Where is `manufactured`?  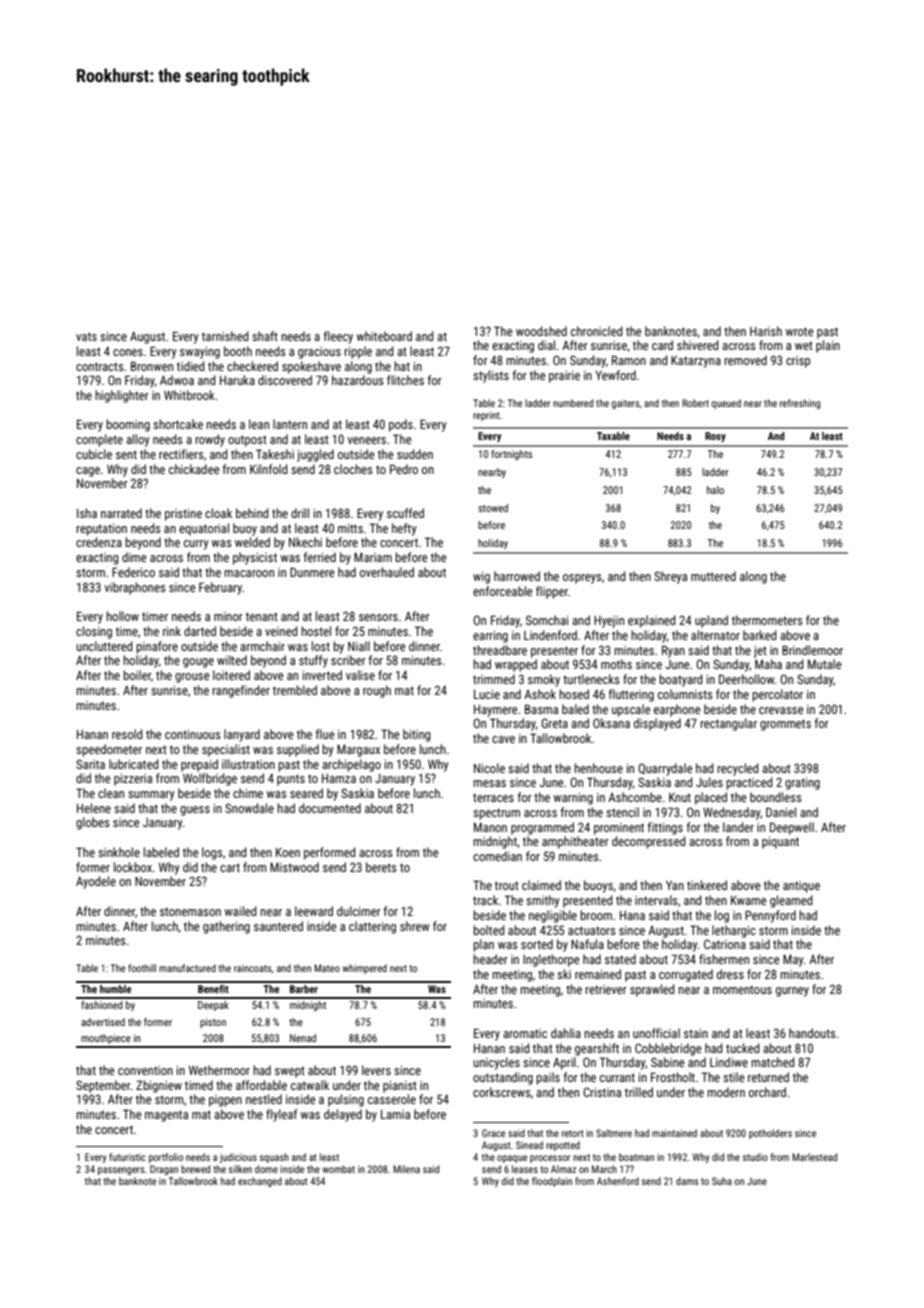 manufactured is located at coordinates (187, 968).
